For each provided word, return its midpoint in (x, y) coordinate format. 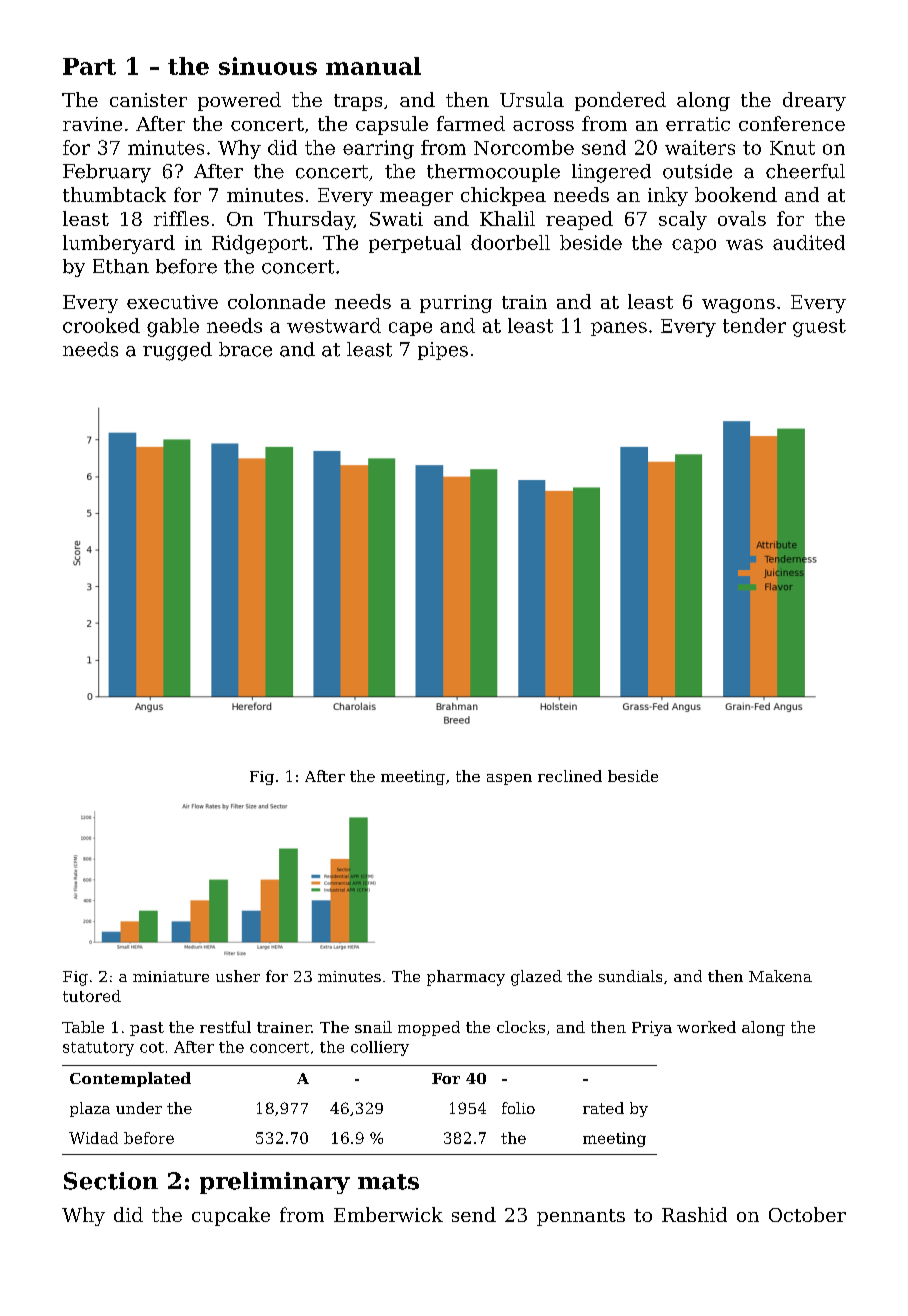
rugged (177, 351)
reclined (570, 776)
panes (619, 329)
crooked (101, 325)
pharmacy (466, 978)
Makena (780, 976)
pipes (443, 351)
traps (358, 102)
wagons (738, 306)
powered (239, 101)
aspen (509, 779)
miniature (171, 976)
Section (111, 1181)
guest (819, 328)
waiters (700, 147)
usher (238, 976)
